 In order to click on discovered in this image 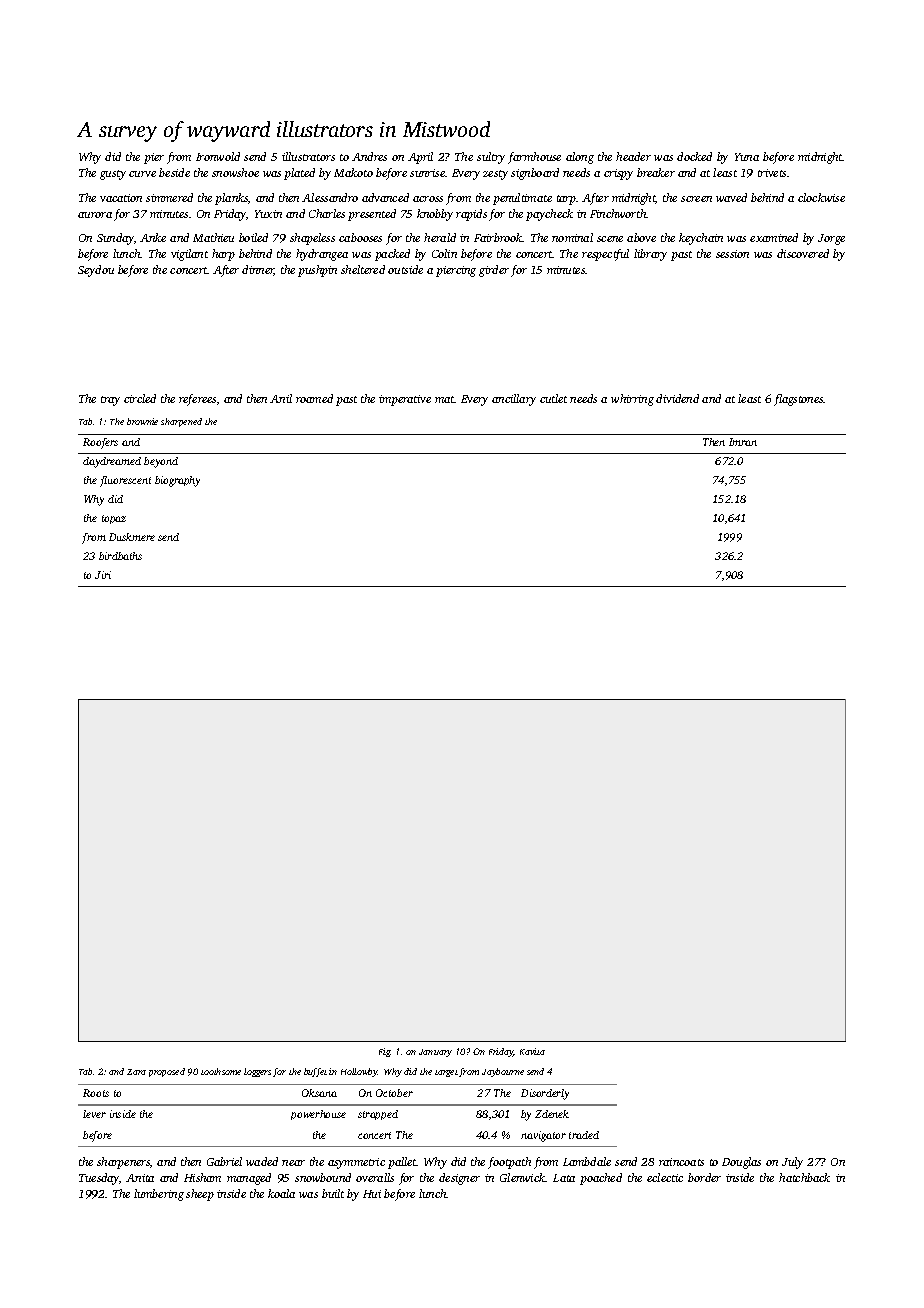, I will do `click(803, 253)`.
